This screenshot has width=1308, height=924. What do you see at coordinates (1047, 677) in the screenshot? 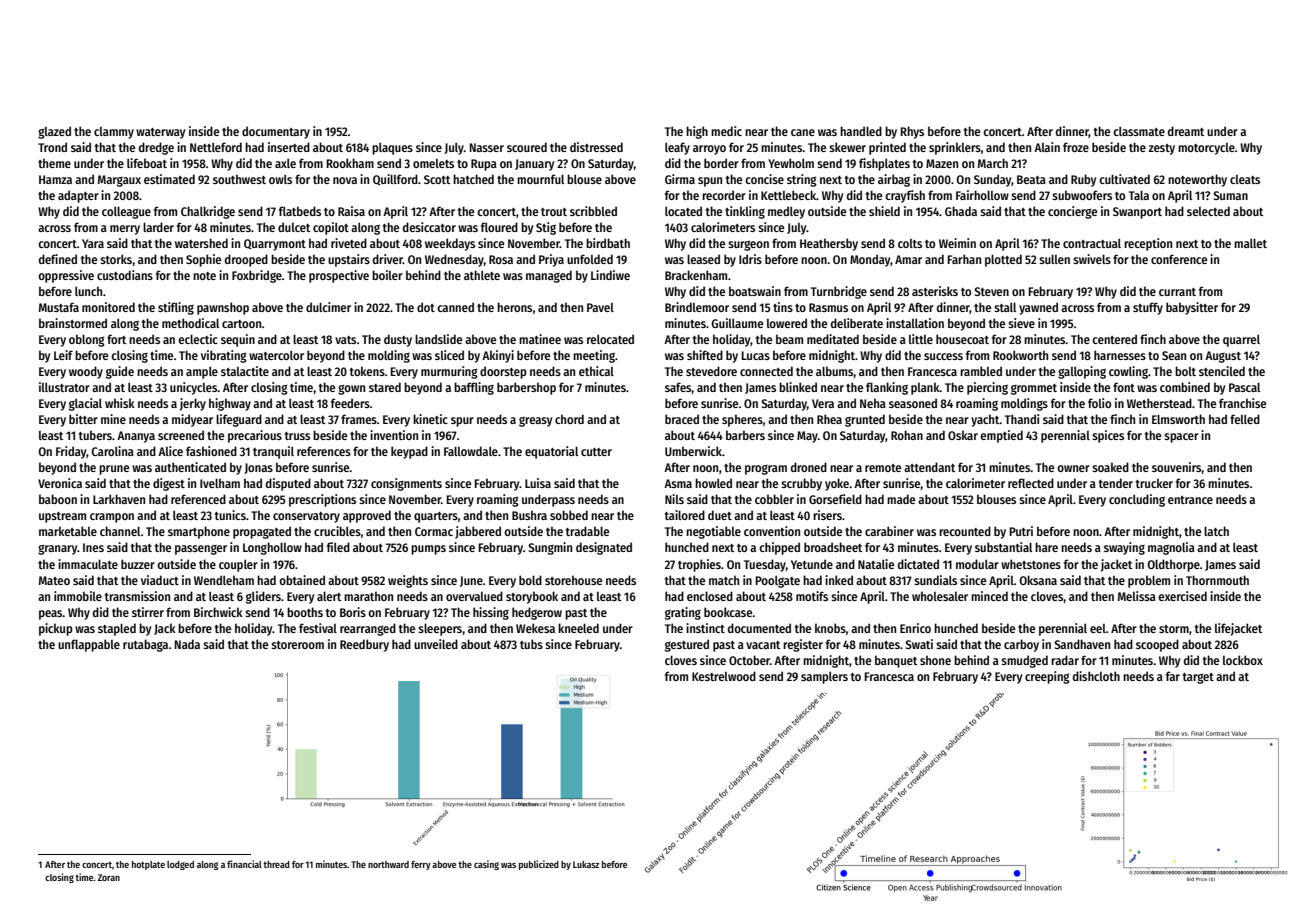
I see `creeping` at bounding box center [1047, 677].
